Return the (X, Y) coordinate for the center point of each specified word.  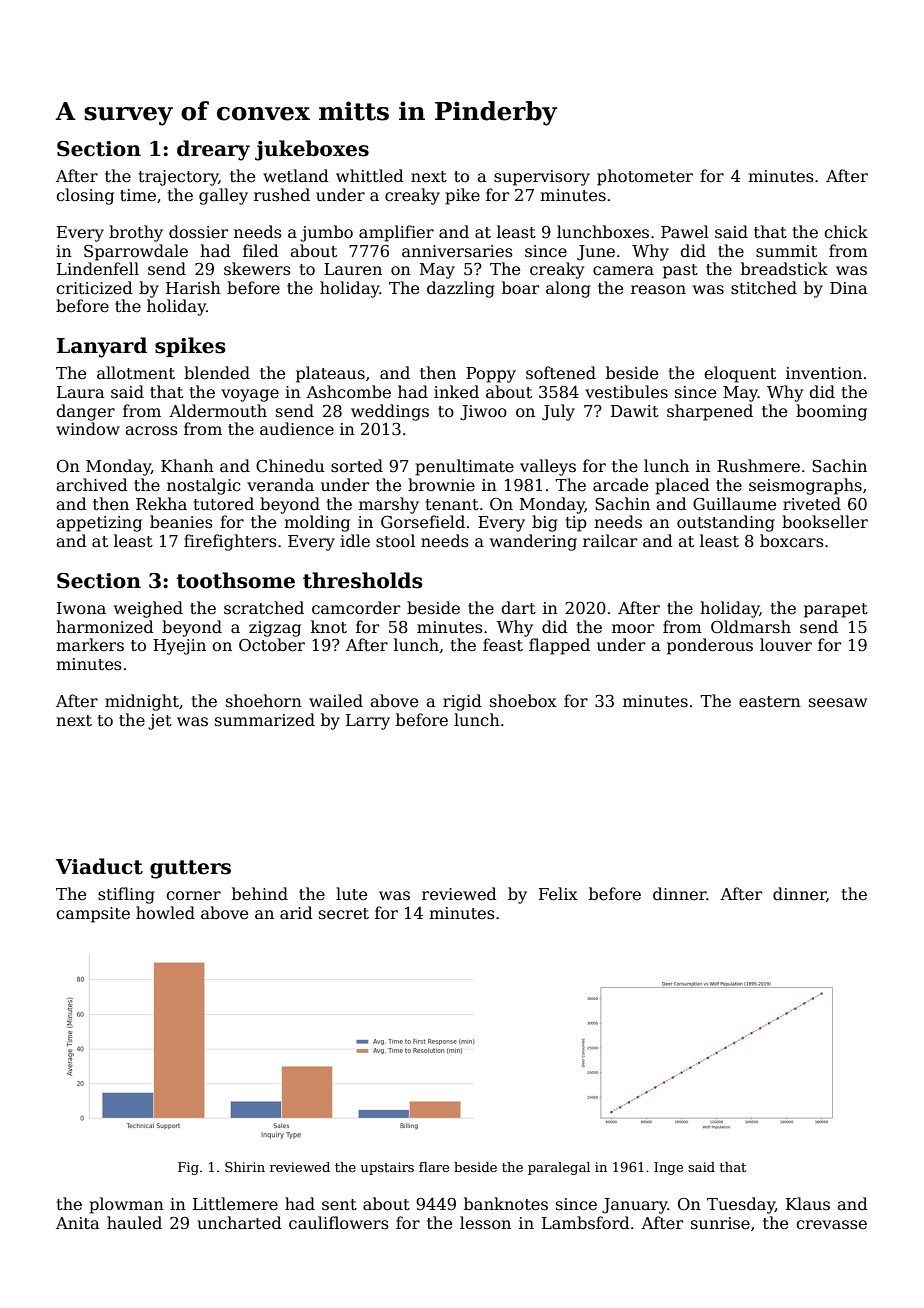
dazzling (461, 289)
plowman (126, 1205)
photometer (645, 177)
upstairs (387, 1168)
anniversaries (457, 251)
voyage (250, 395)
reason (658, 290)
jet (160, 722)
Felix (558, 894)
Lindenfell (98, 268)
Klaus (808, 1204)
